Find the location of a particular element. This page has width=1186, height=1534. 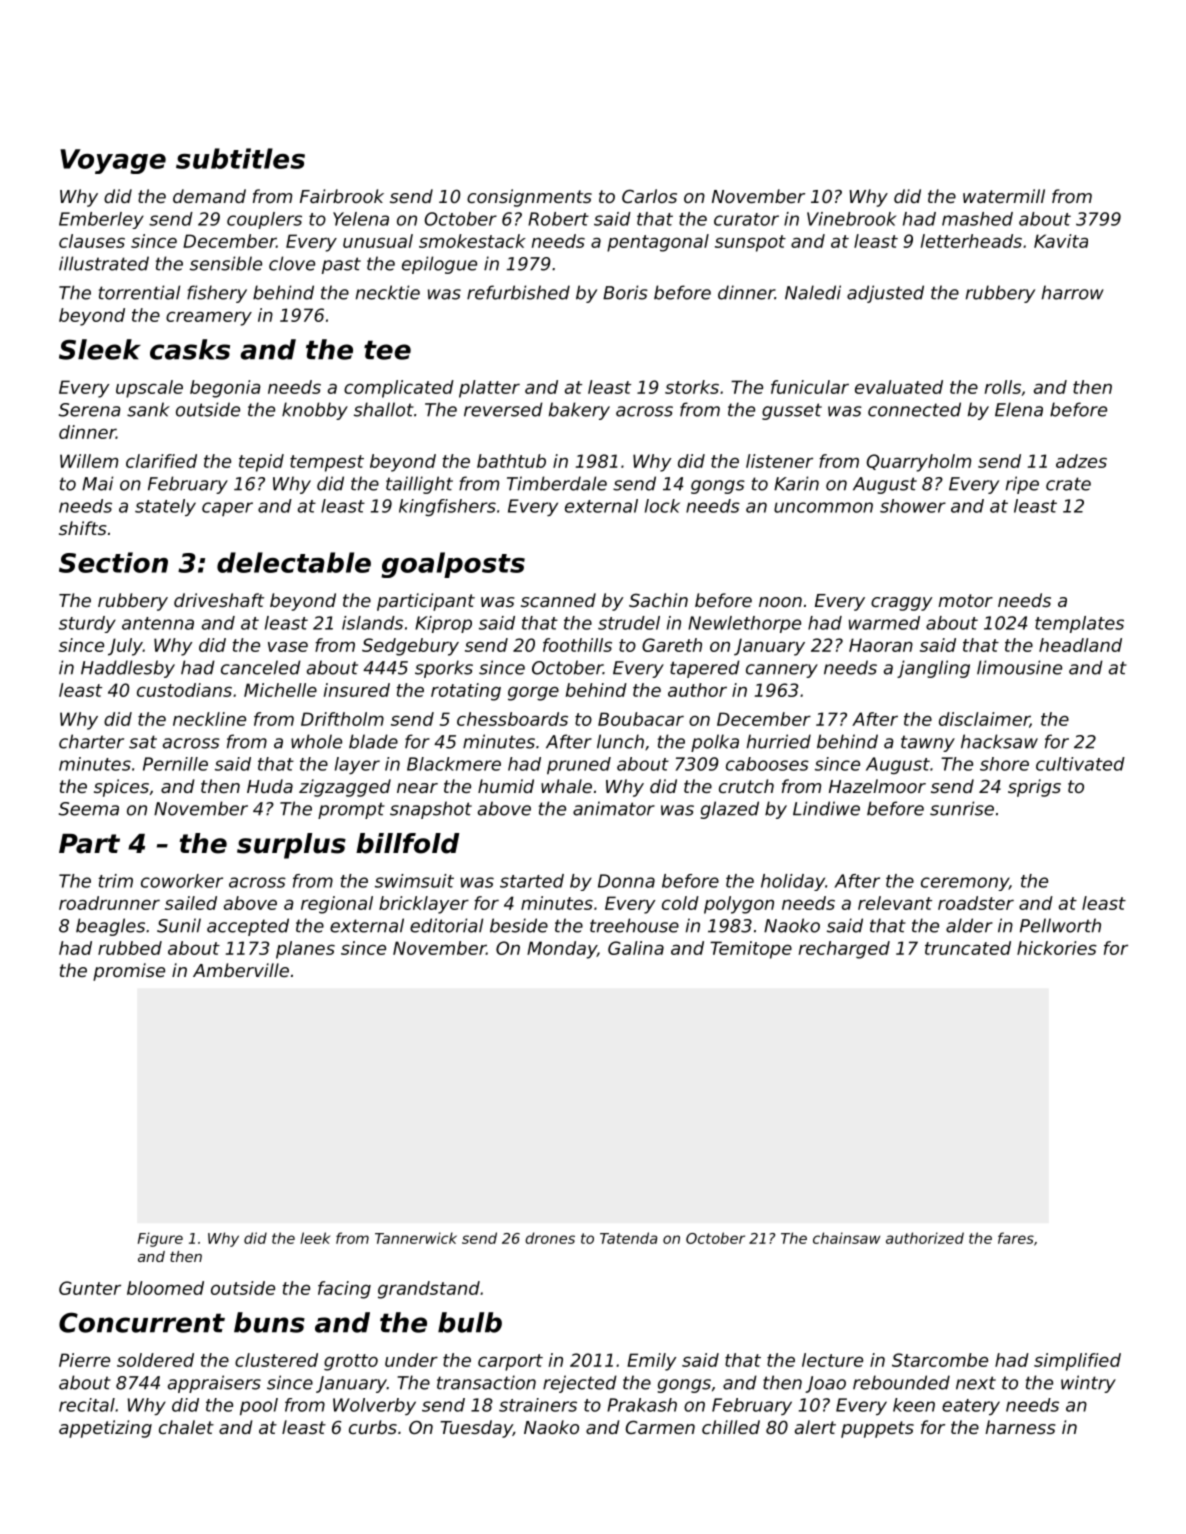

platter is located at coordinates (489, 389).
